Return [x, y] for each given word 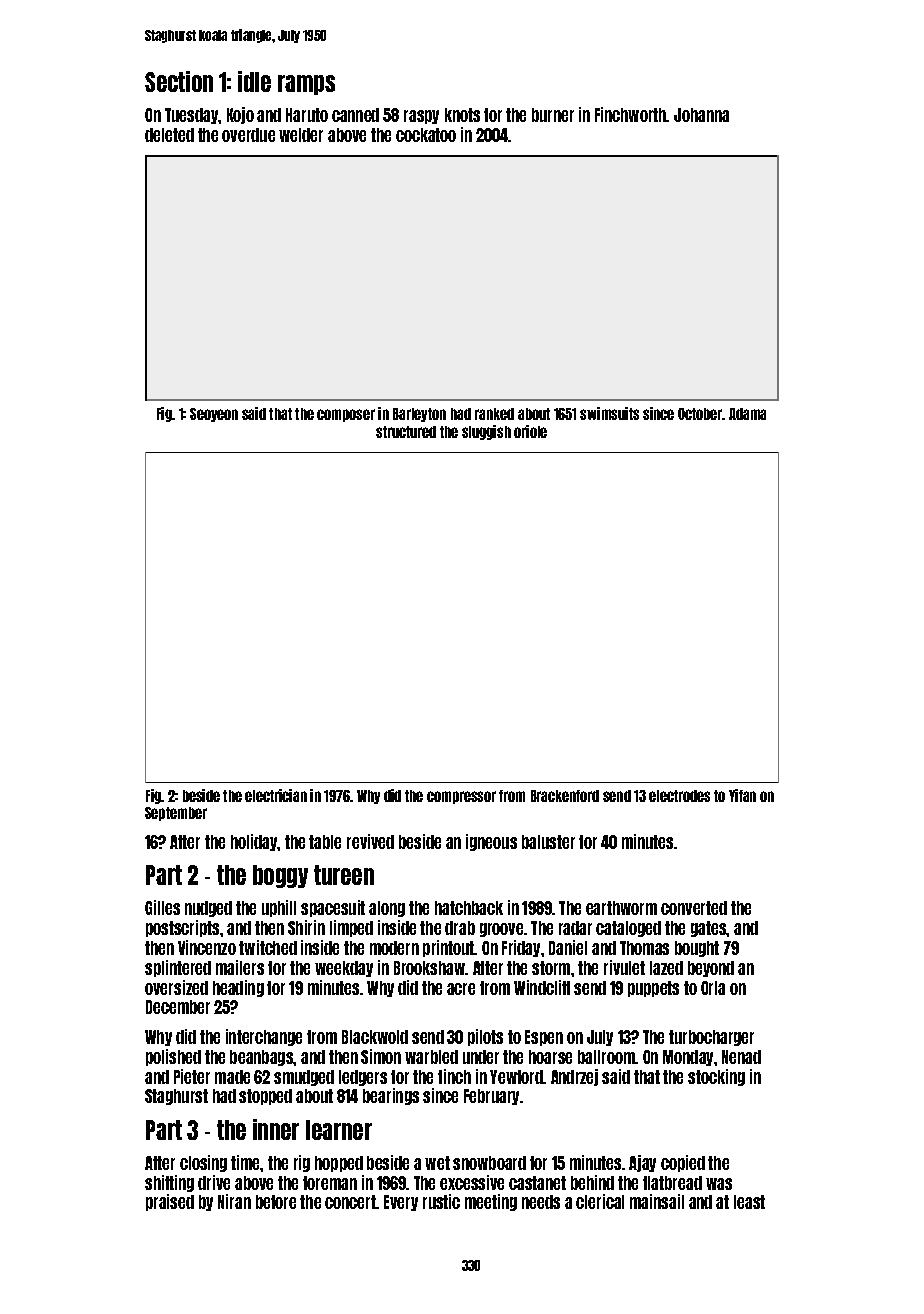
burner [553, 115]
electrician [276, 795]
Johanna [701, 115]
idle [254, 81]
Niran [234, 1201]
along [387, 909]
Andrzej [574, 1077]
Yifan [742, 795]
